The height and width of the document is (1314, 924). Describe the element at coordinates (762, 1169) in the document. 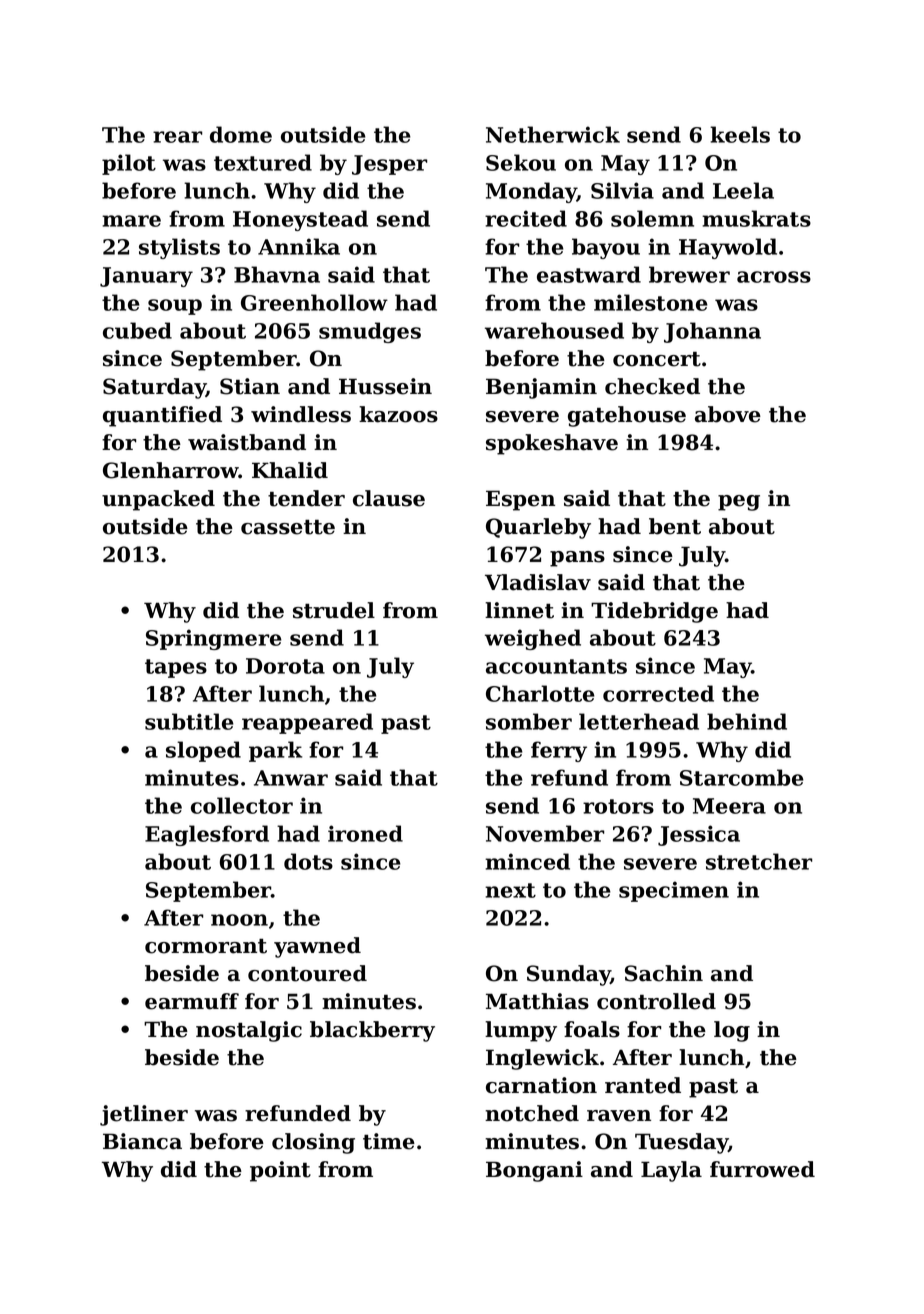

I see `furrowed` at that location.
